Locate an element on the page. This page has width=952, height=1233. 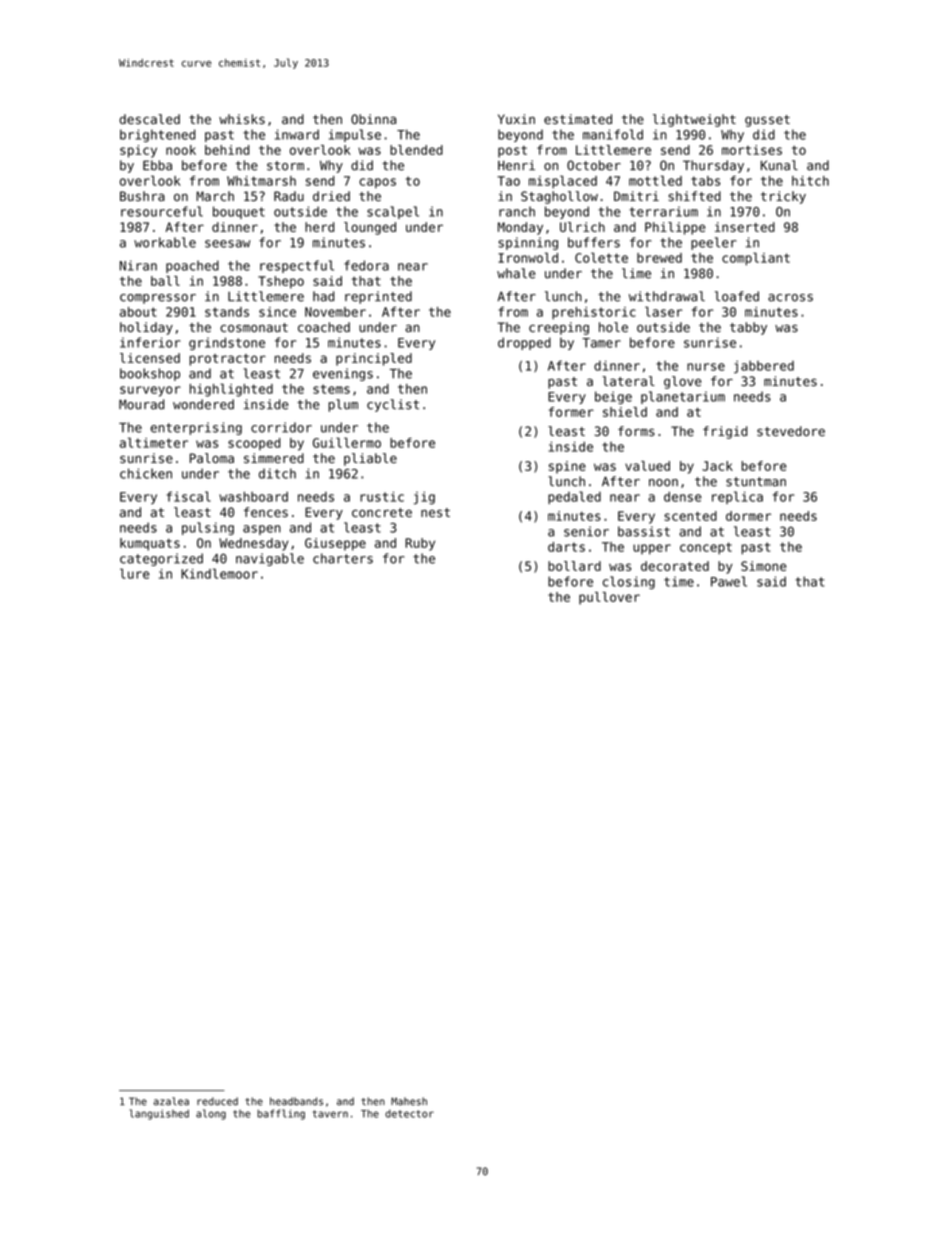
lure is located at coordinates (135, 573).
